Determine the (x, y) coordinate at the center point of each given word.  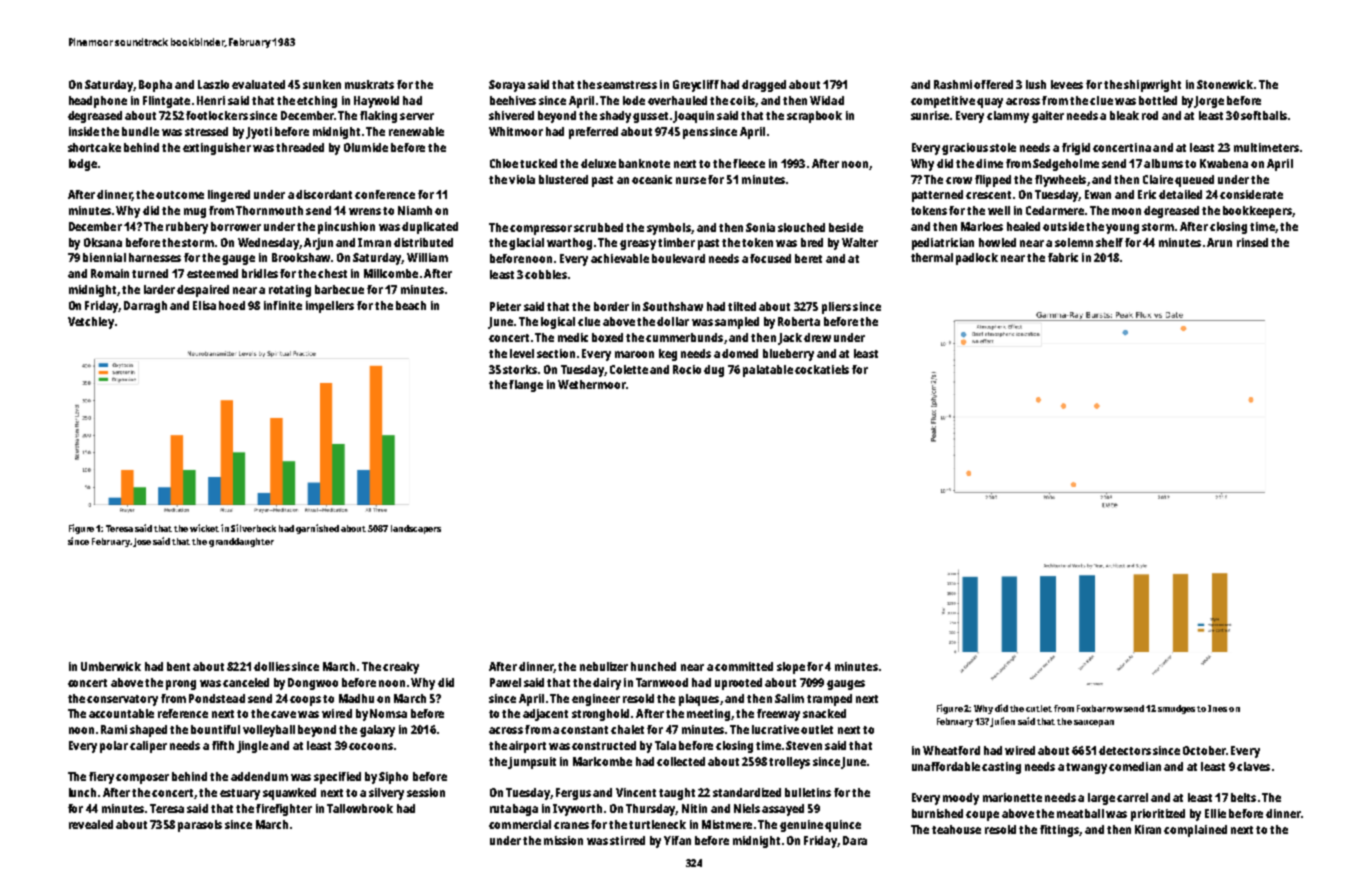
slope (791, 668)
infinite (283, 305)
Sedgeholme (1066, 165)
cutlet (1039, 708)
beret (808, 258)
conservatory (122, 700)
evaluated (258, 84)
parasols (200, 826)
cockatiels (822, 369)
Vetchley (91, 323)
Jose (142, 542)
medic (573, 337)
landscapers (416, 529)
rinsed (1252, 242)
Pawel (505, 682)
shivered (511, 115)
